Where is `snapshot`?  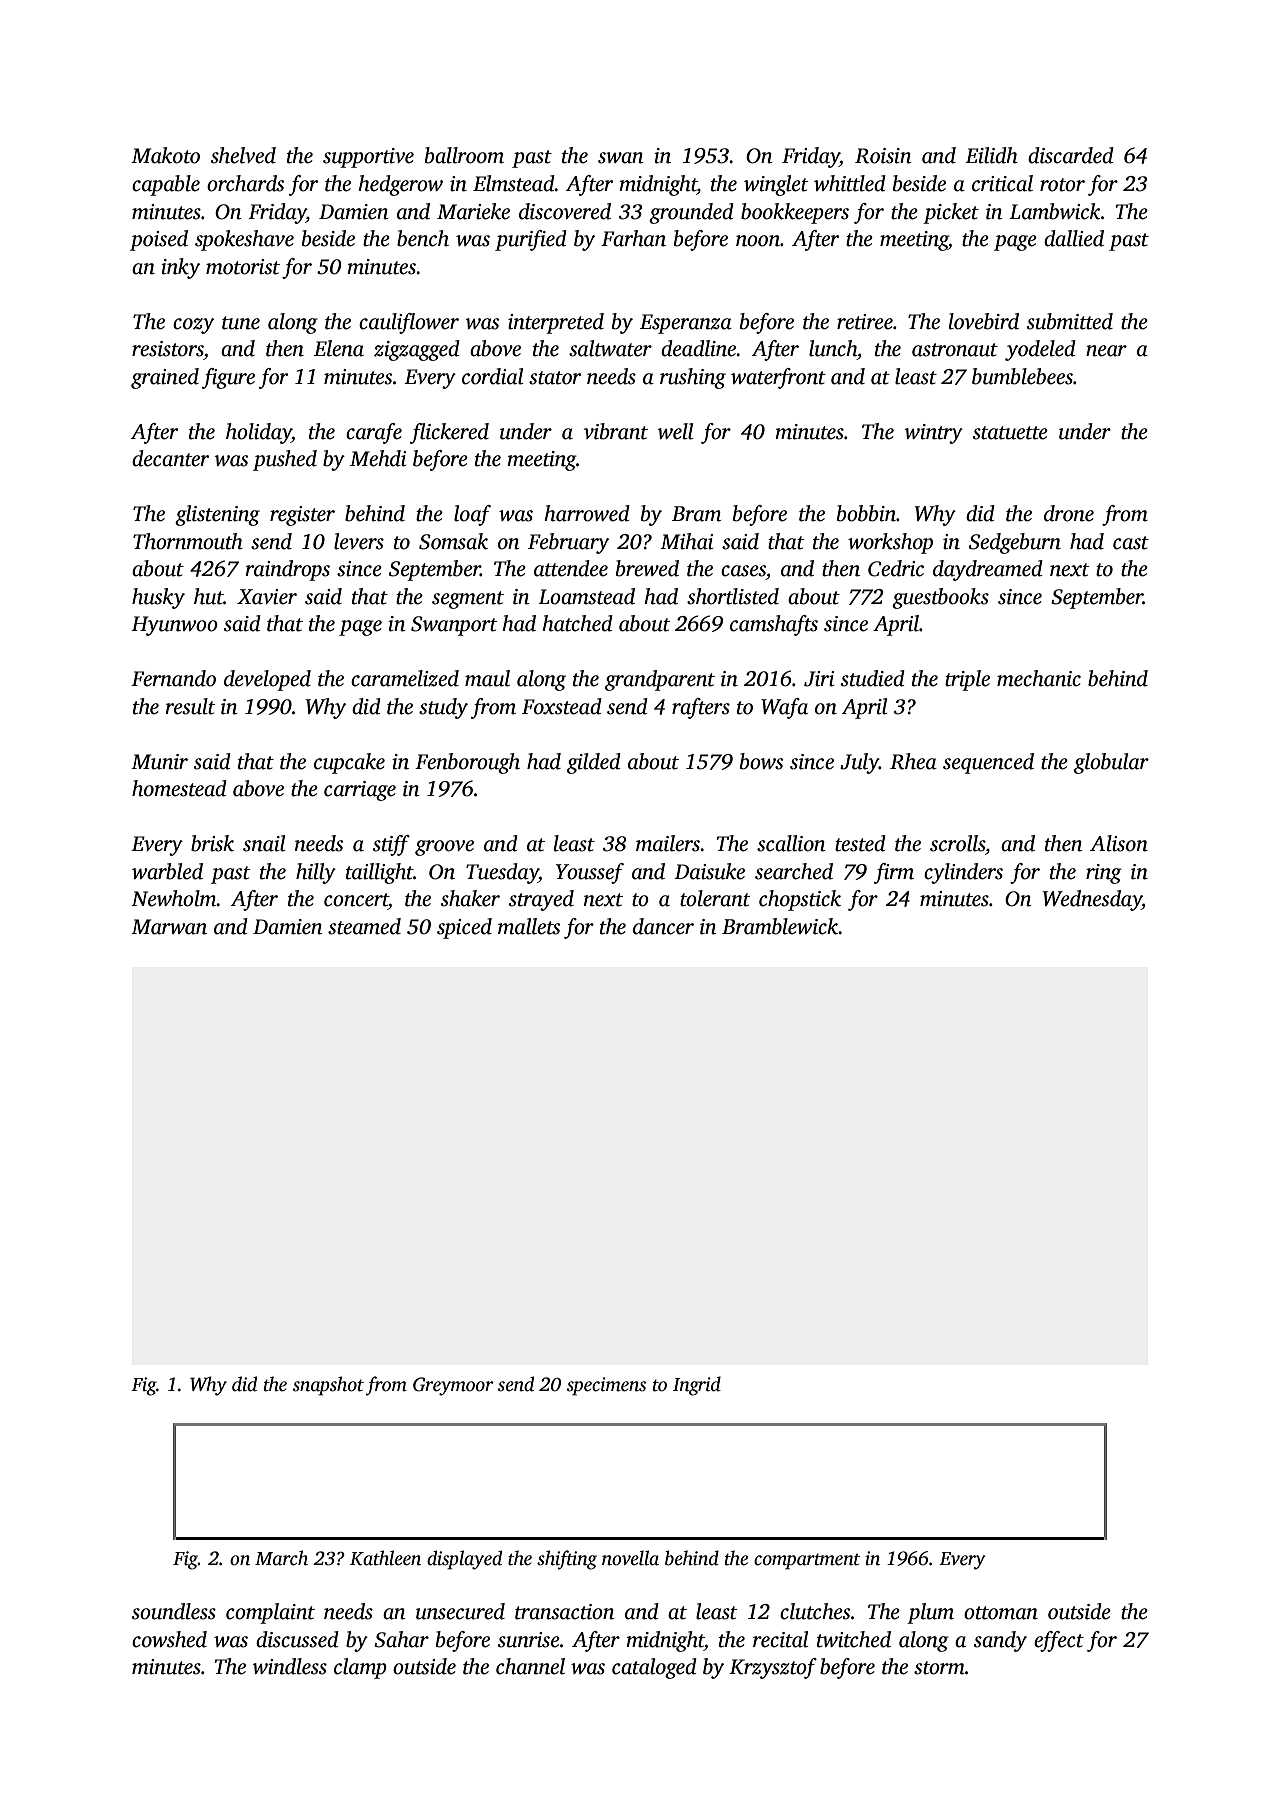
snapshot is located at coordinates (328, 1386).
